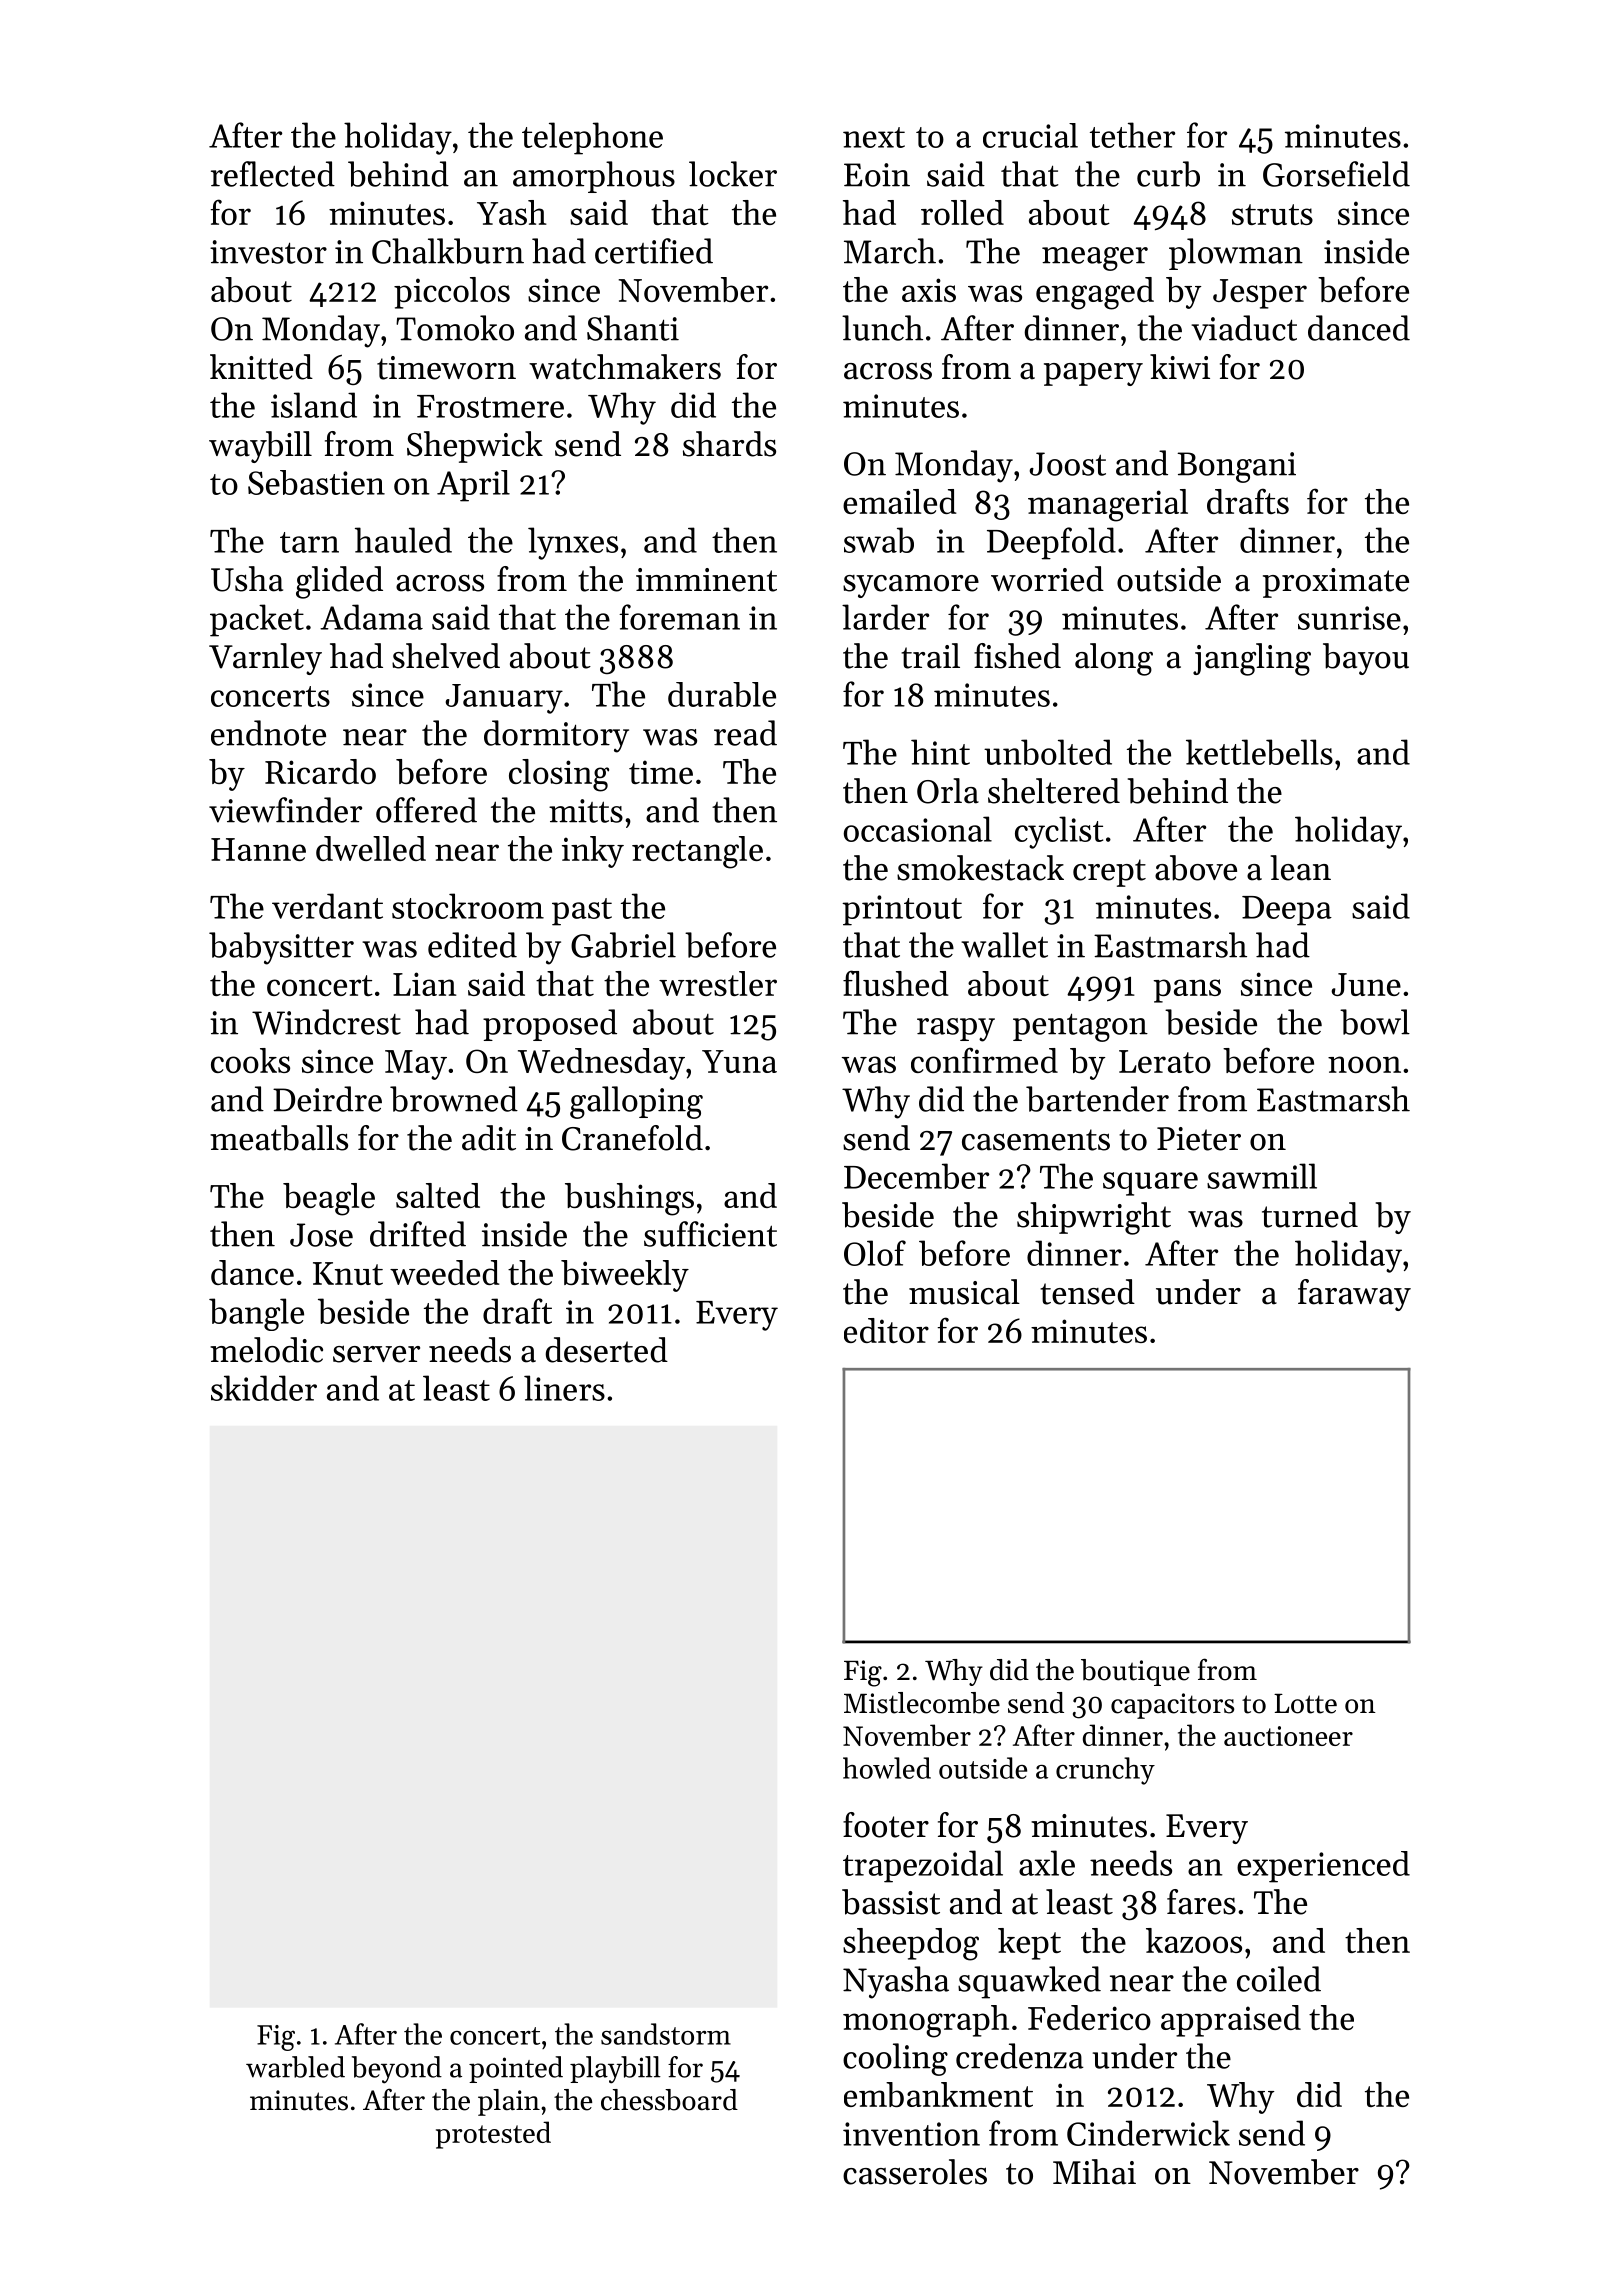 This document has height=2292, width=1620. What do you see at coordinates (564, 1388) in the document?
I see `liners` at bounding box center [564, 1388].
